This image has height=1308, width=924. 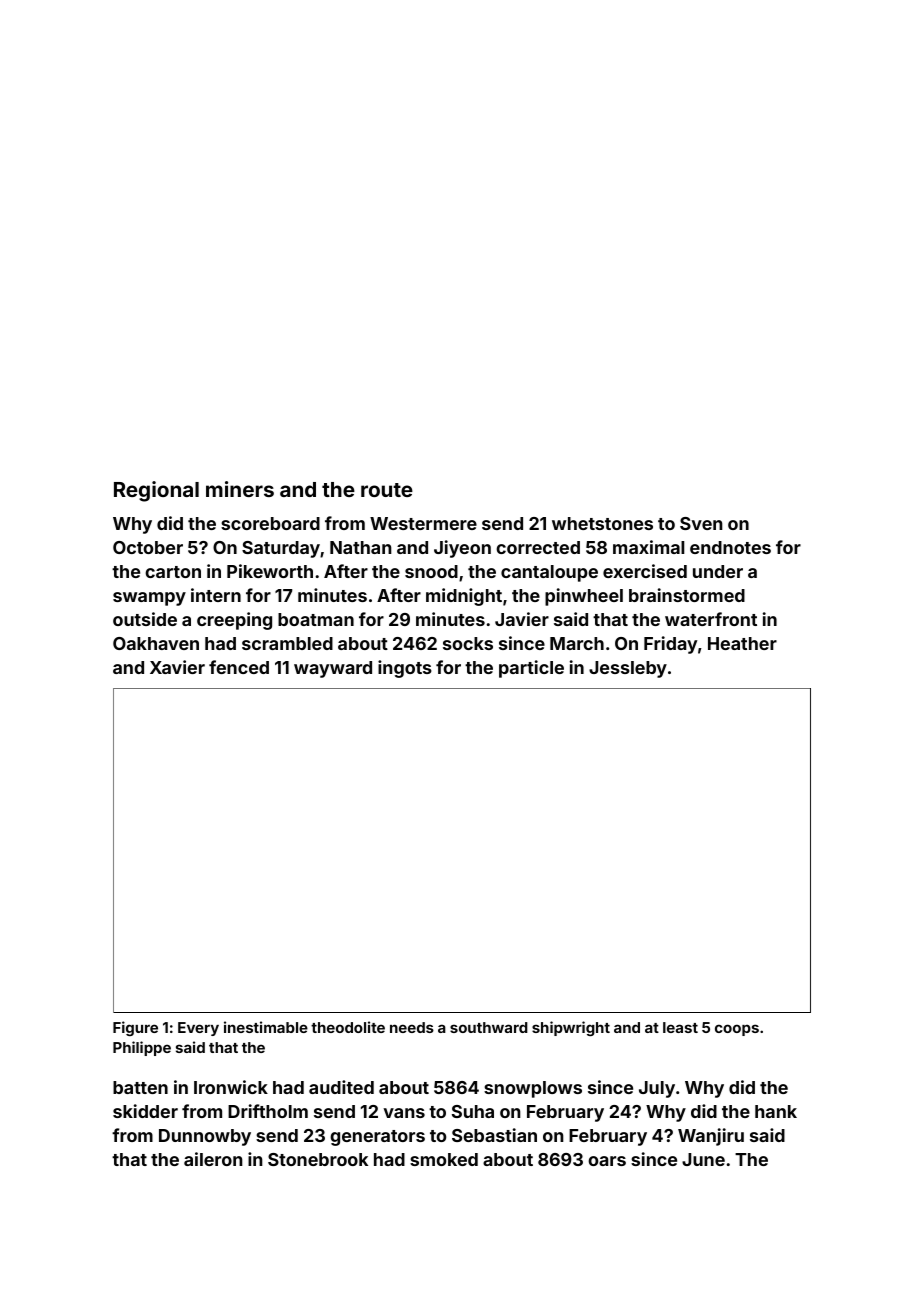 I want to click on coops, so click(x=737, y=1030).
